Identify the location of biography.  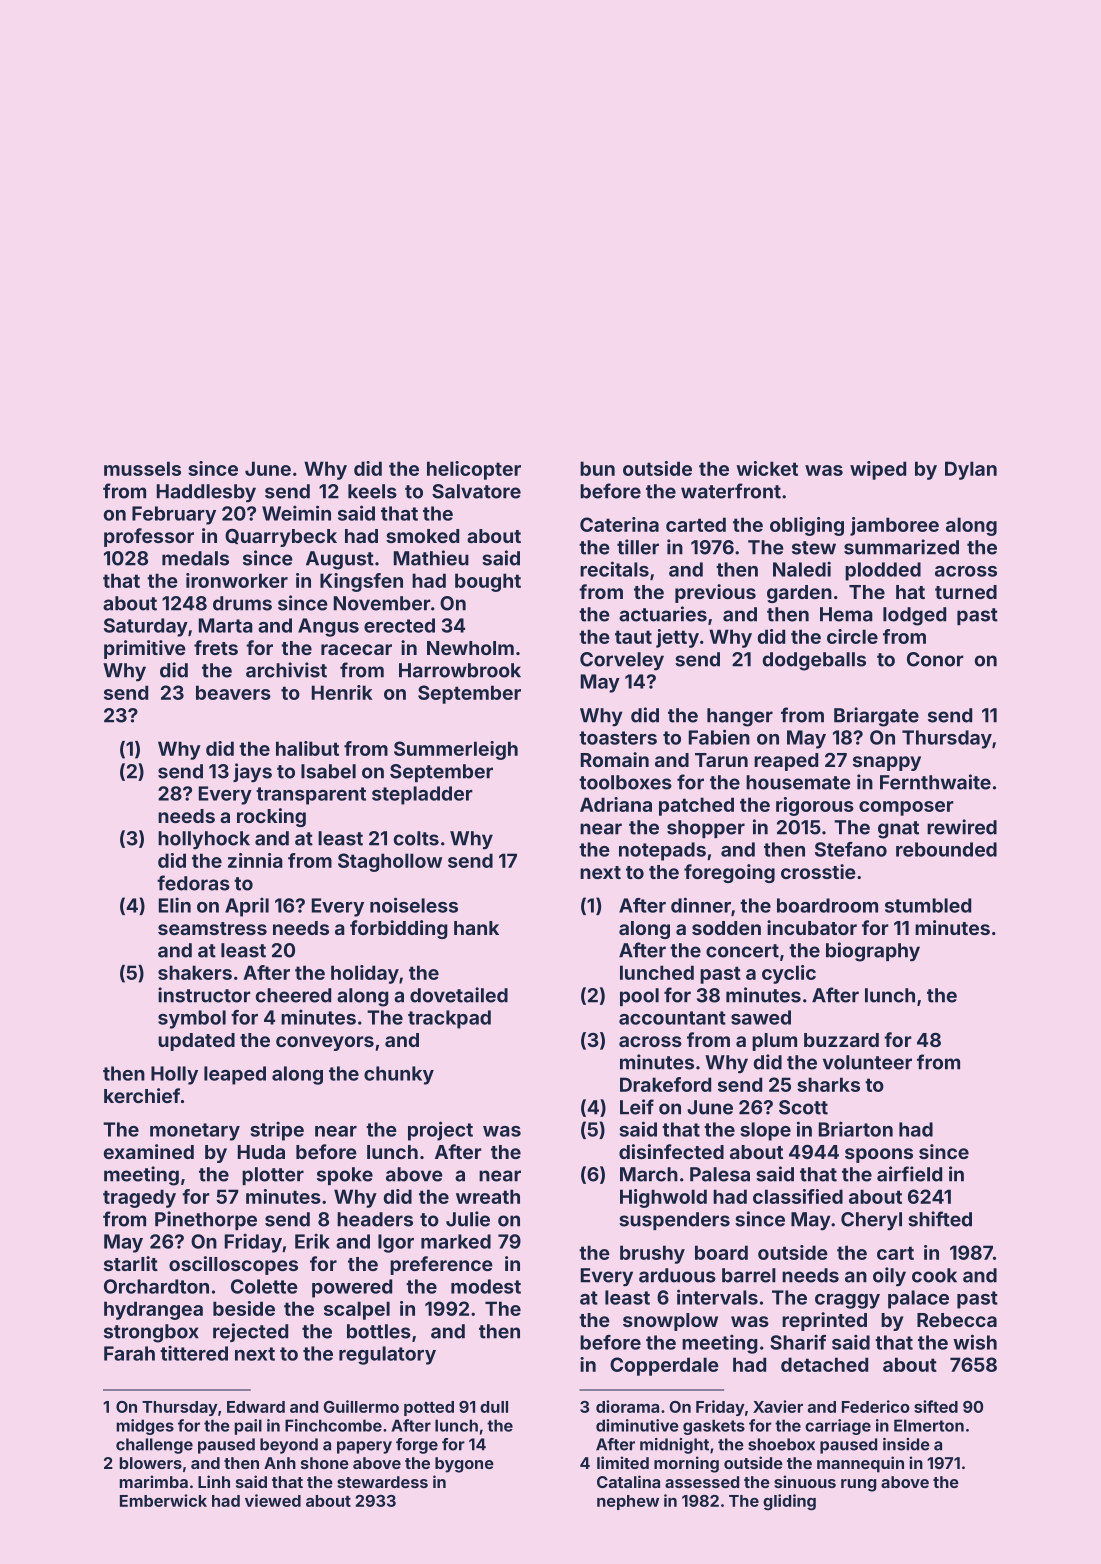
(873, 952).
